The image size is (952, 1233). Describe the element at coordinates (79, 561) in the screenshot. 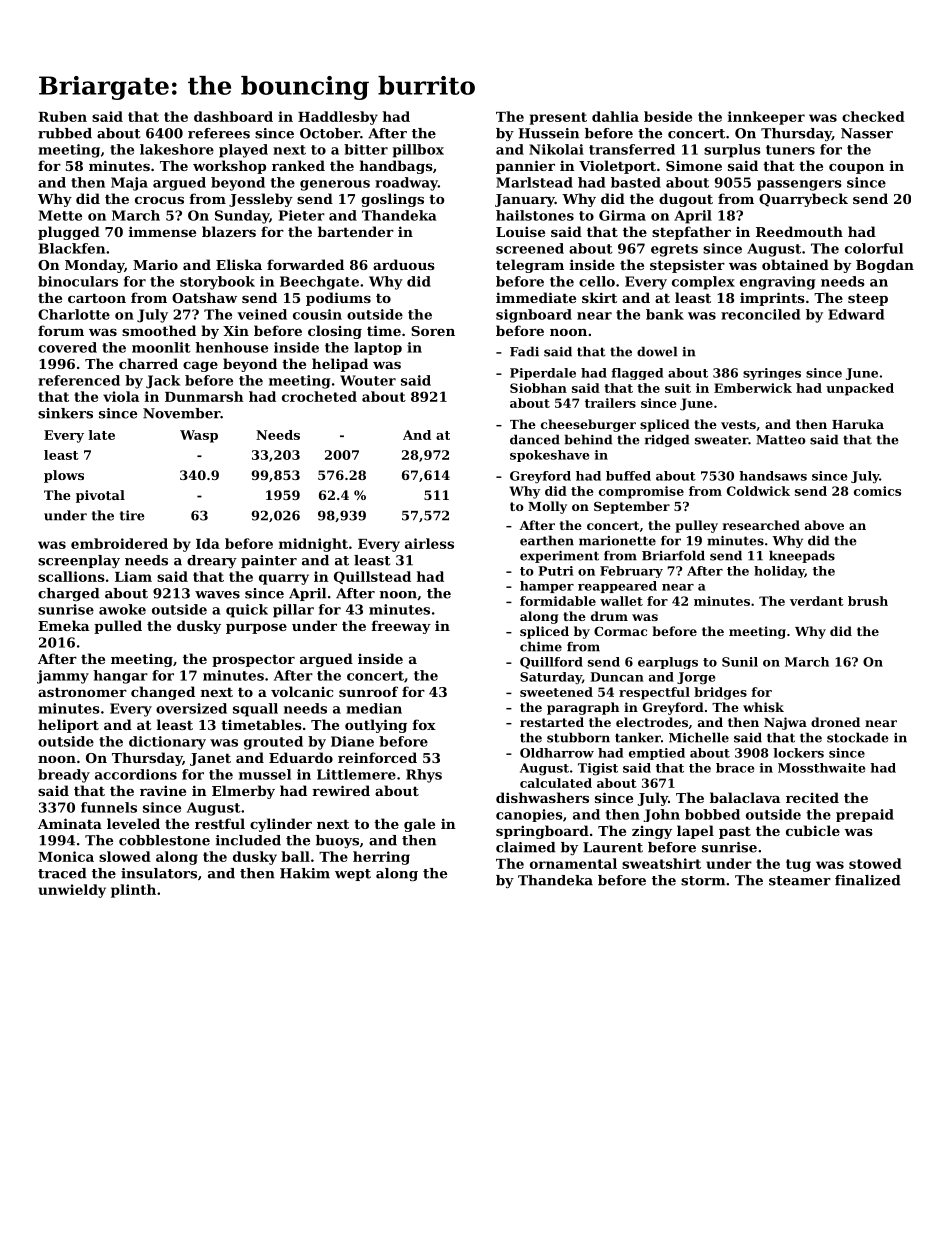

I see `screenplay` at that location.
